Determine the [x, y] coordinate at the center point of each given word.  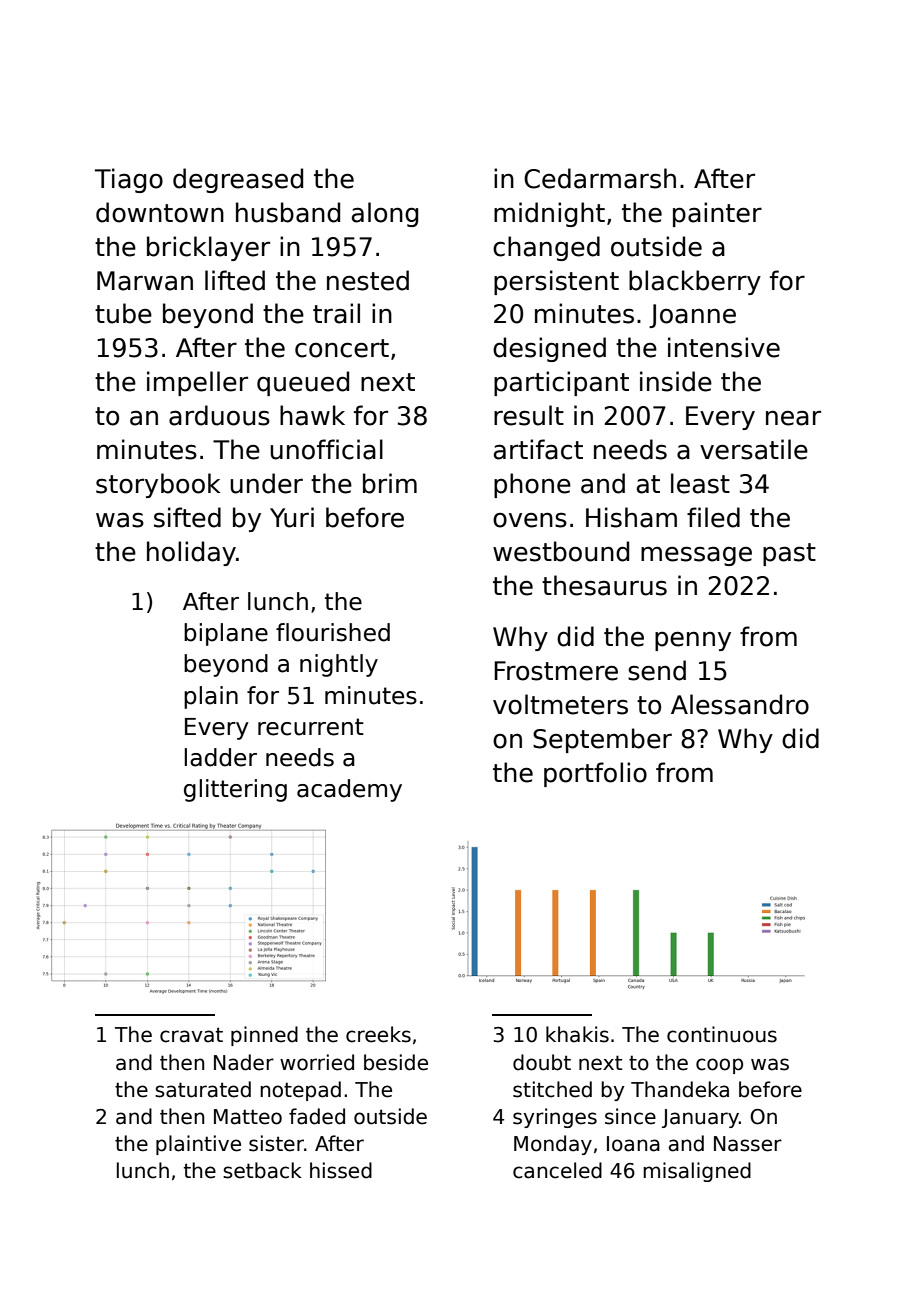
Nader [244, 1062]
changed [546, 248]
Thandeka [680, 1089]
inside [676, 381]
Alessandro [740, 704]
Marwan [145, 281]
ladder [221, 757]
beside [396, 1062]
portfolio [595, 774]
